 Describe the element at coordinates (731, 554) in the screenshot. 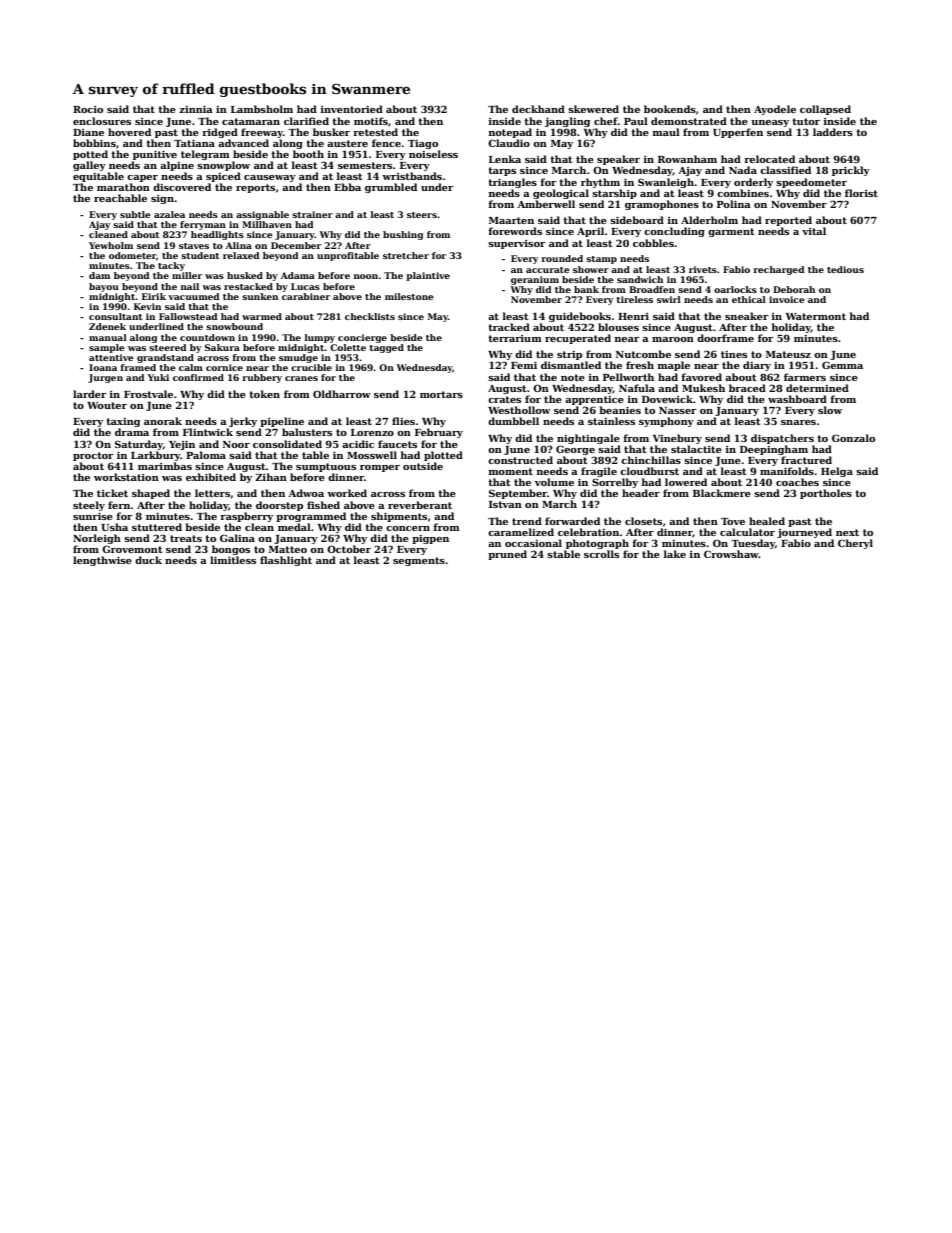

I see `Crowshaw` at that location.
